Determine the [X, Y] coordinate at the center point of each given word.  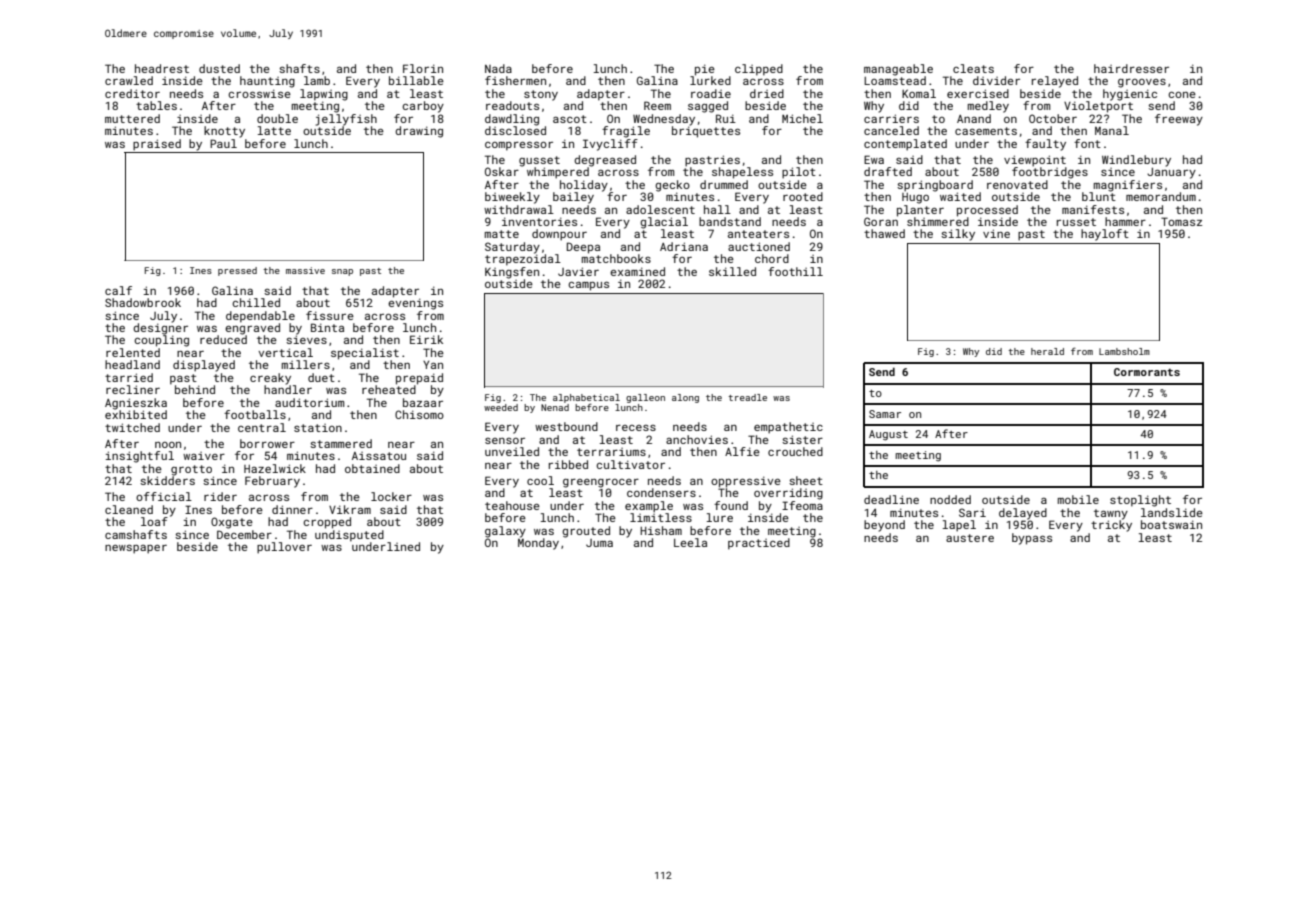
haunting [267, 82]
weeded [501, 407]
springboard [935, 186]
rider [220, 496]
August [888, 435]
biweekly [512, 198]
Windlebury [1136, 161]
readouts [512, 105]
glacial [664, 223]
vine [996, 233]
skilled [732, 271]
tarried [129, 377]
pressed [237, 271]
